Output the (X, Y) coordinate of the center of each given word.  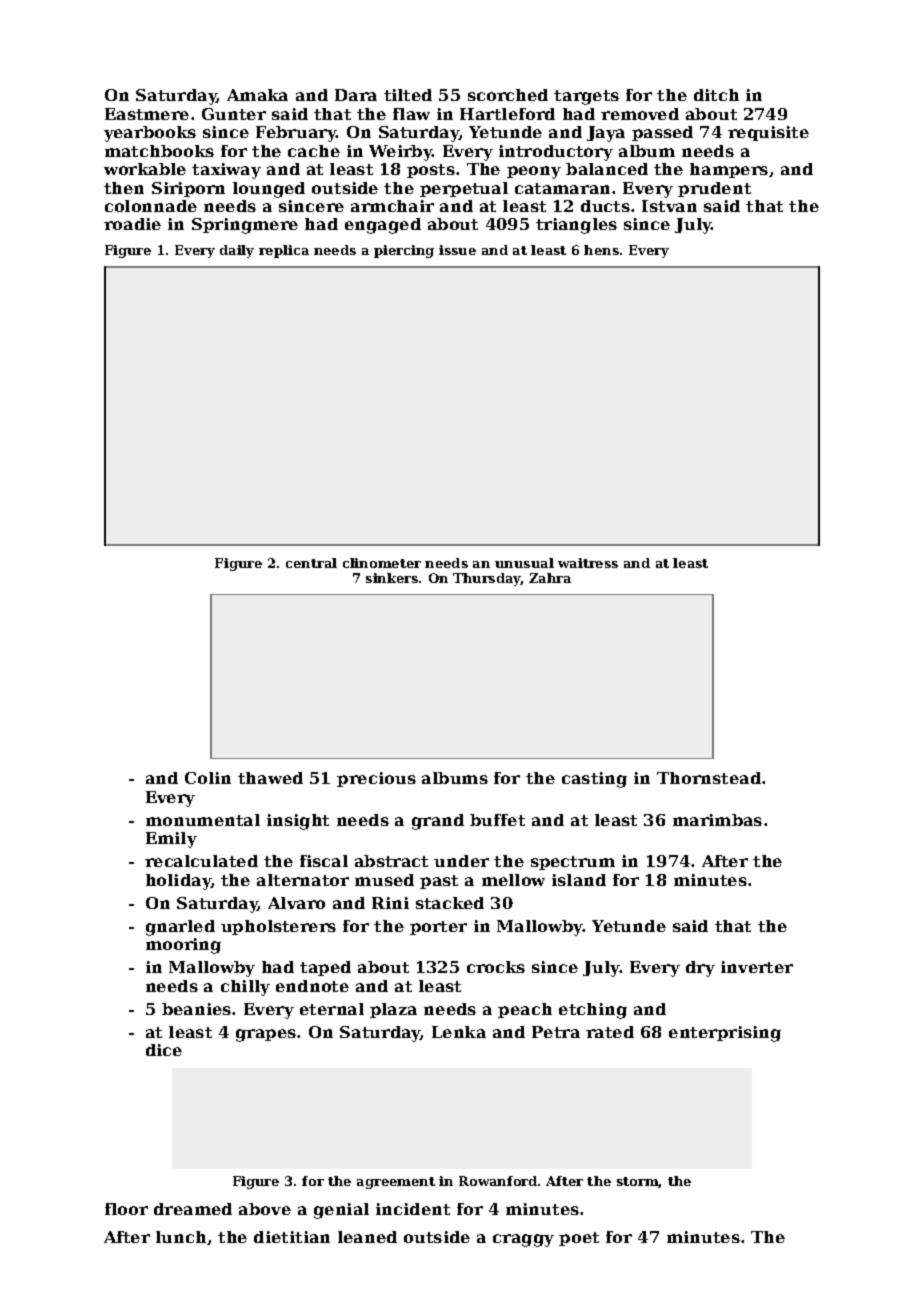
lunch (181, 1237)
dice (164, 1050)
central (311, 563)
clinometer (382, 563)
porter (438, 928)
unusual (524, 563)
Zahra (550, 578)
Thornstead (709, 778)
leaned (367, 1237)
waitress (588, 563)
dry (700, 969)
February (296, 134)
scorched (508, 95)
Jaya (606, 134)
